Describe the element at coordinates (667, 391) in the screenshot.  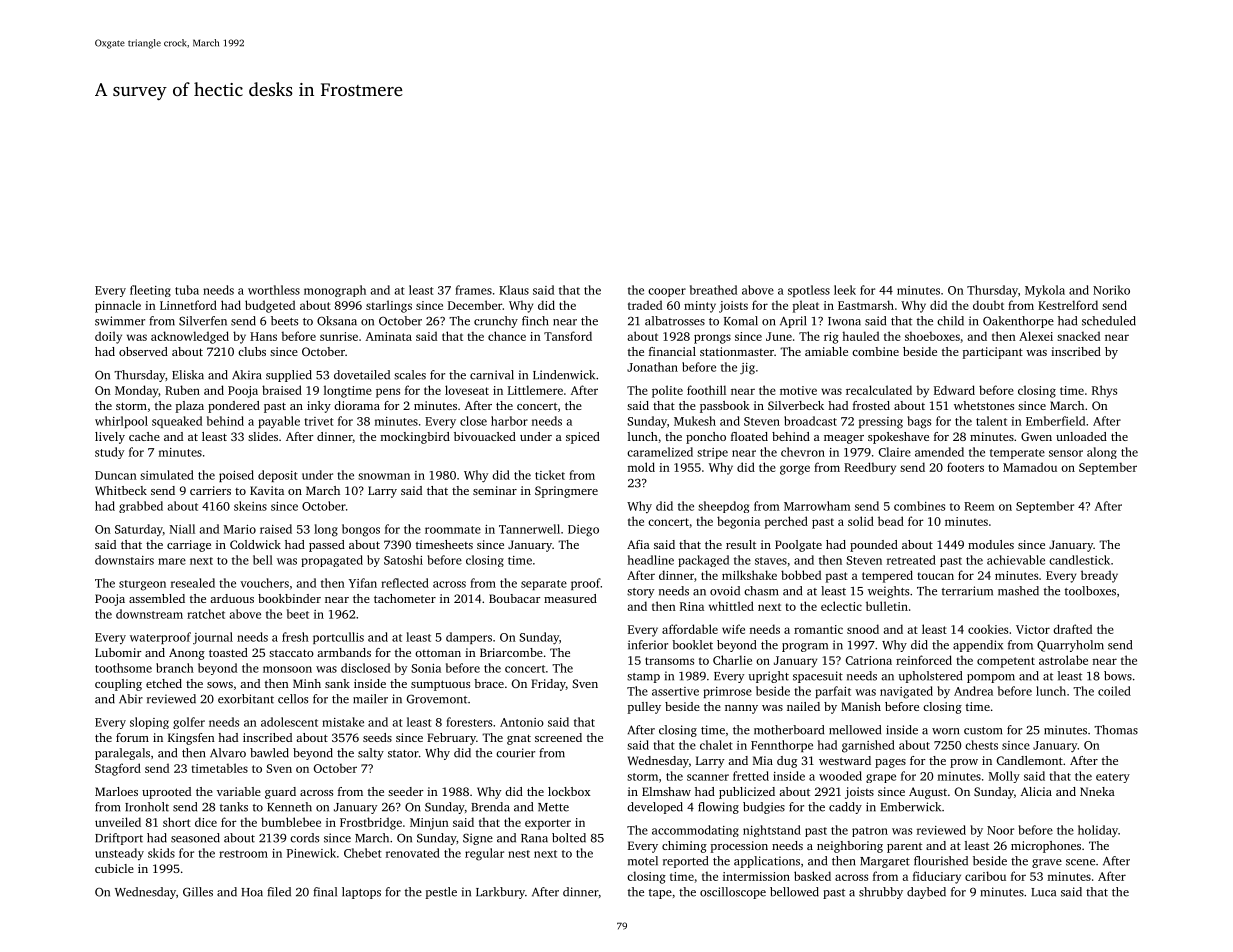
I see `polite` at that location.
